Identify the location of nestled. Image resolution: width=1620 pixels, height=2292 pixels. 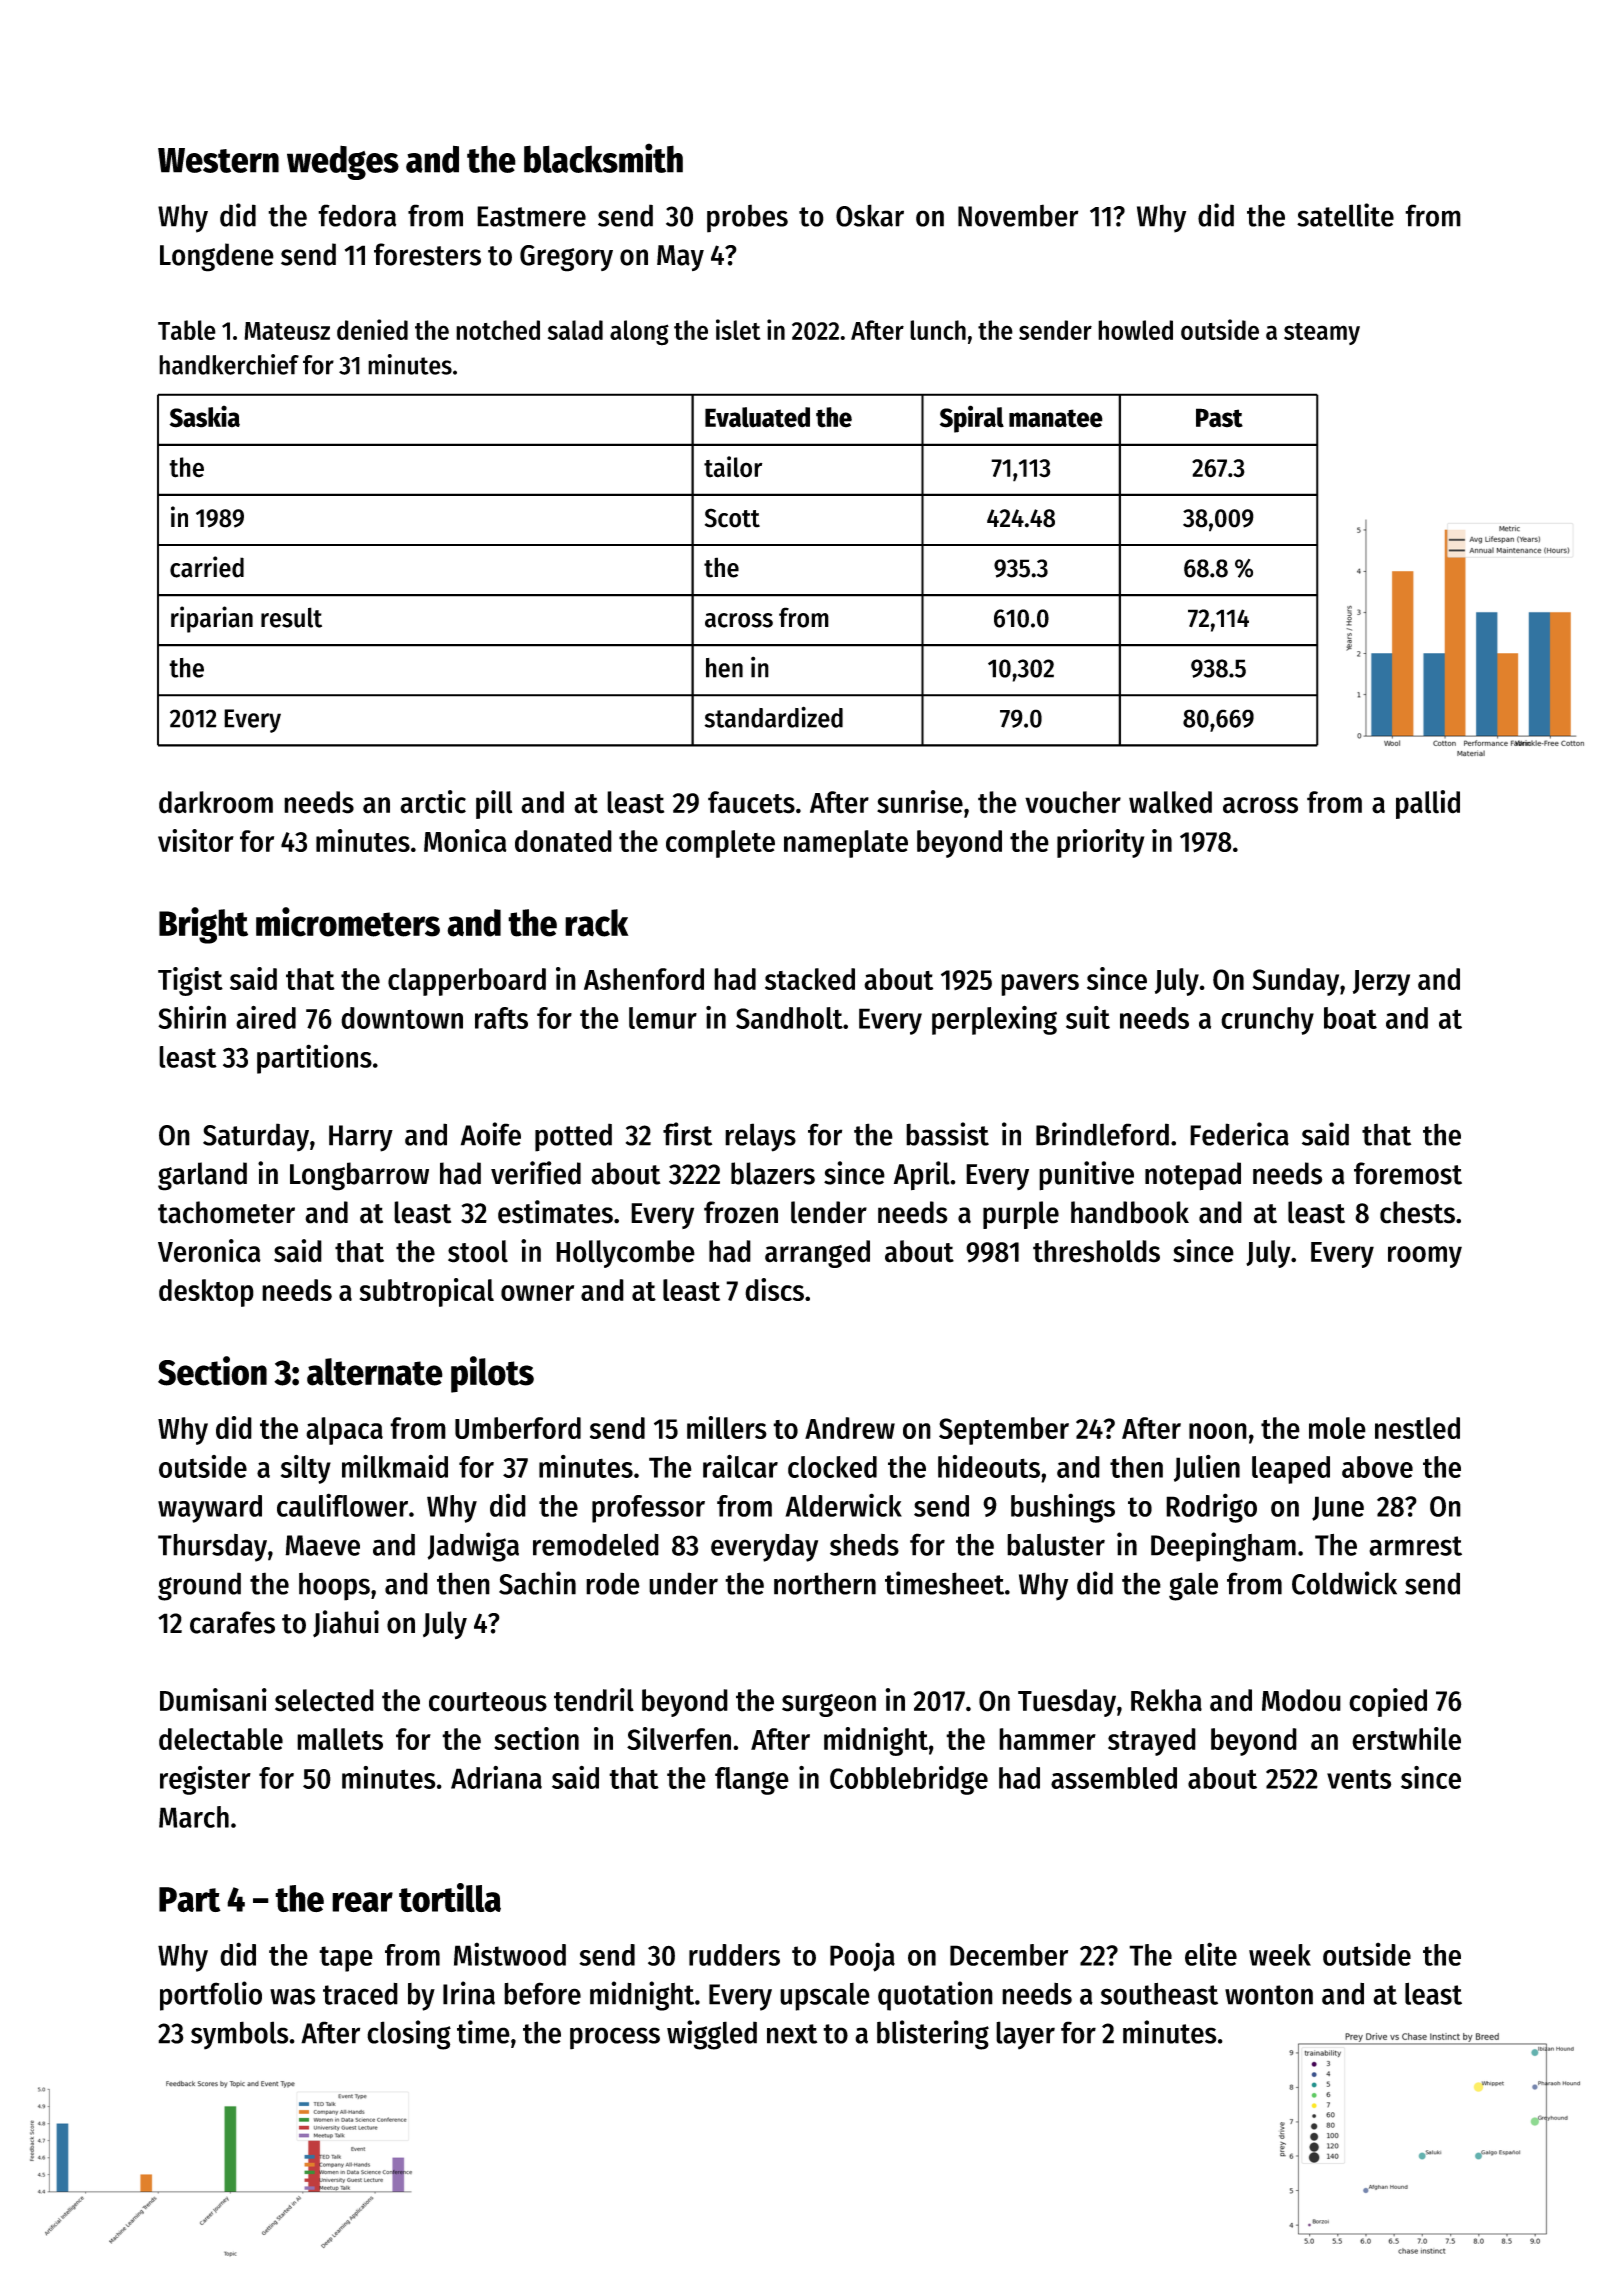
(1417, 1428).
